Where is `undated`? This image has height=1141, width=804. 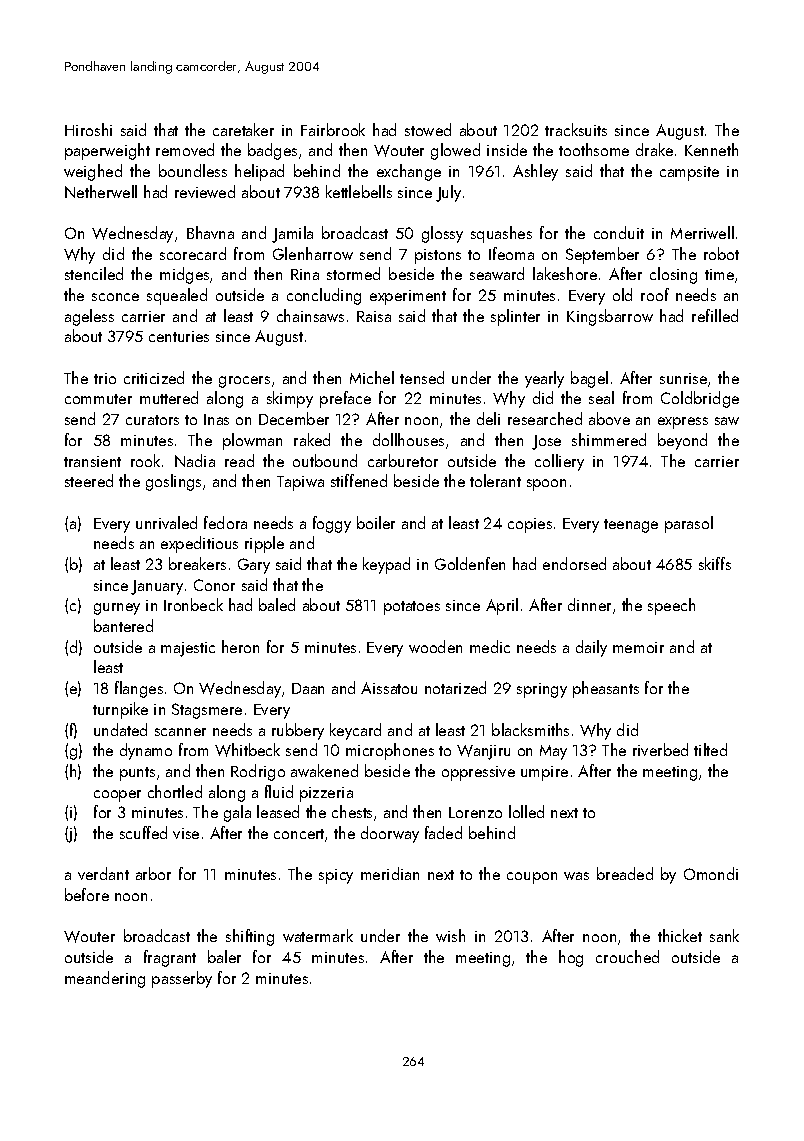 undated is located at coordinates (120, 729).
